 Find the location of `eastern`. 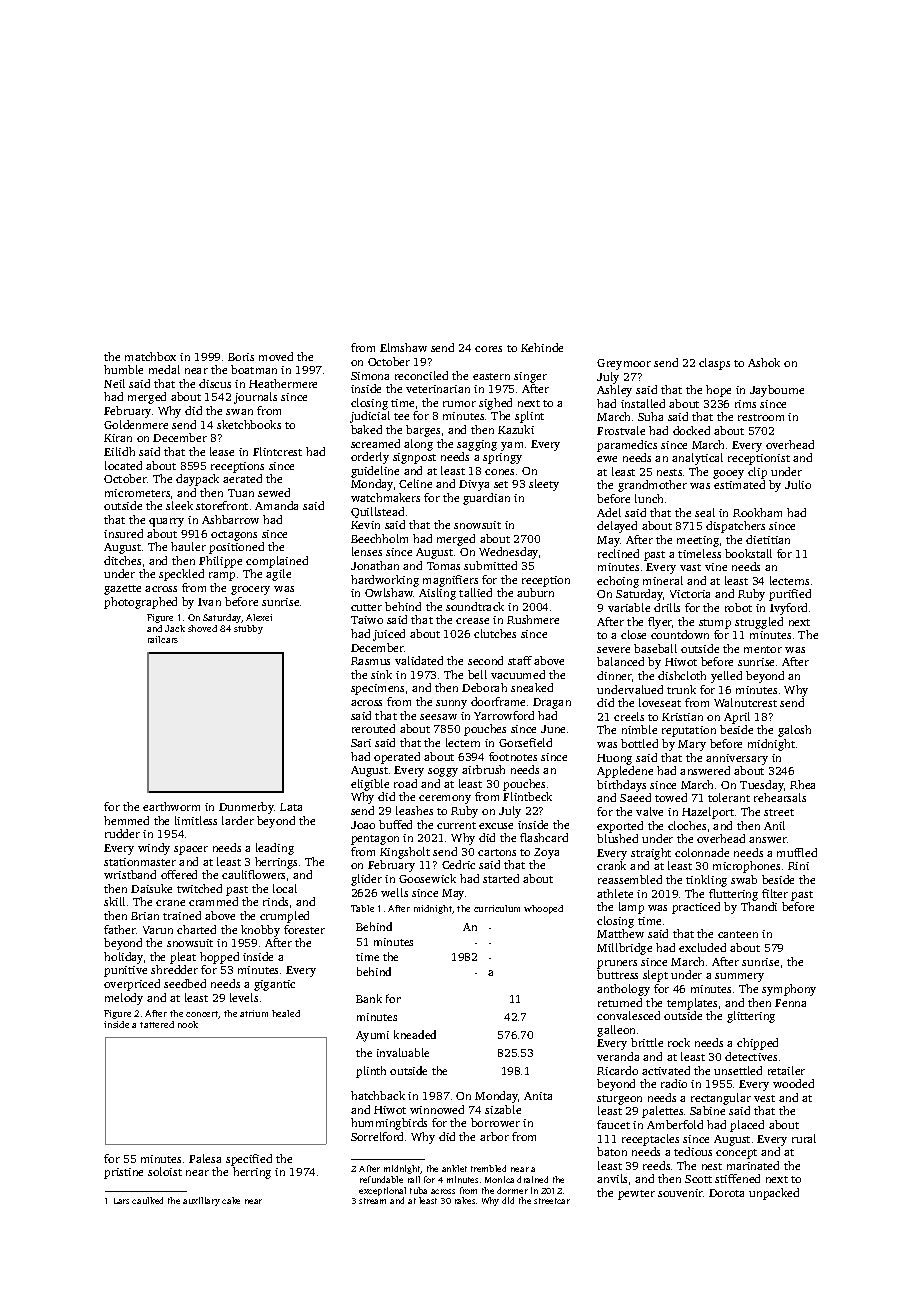

eastern is located at coordinates (491, 376).
